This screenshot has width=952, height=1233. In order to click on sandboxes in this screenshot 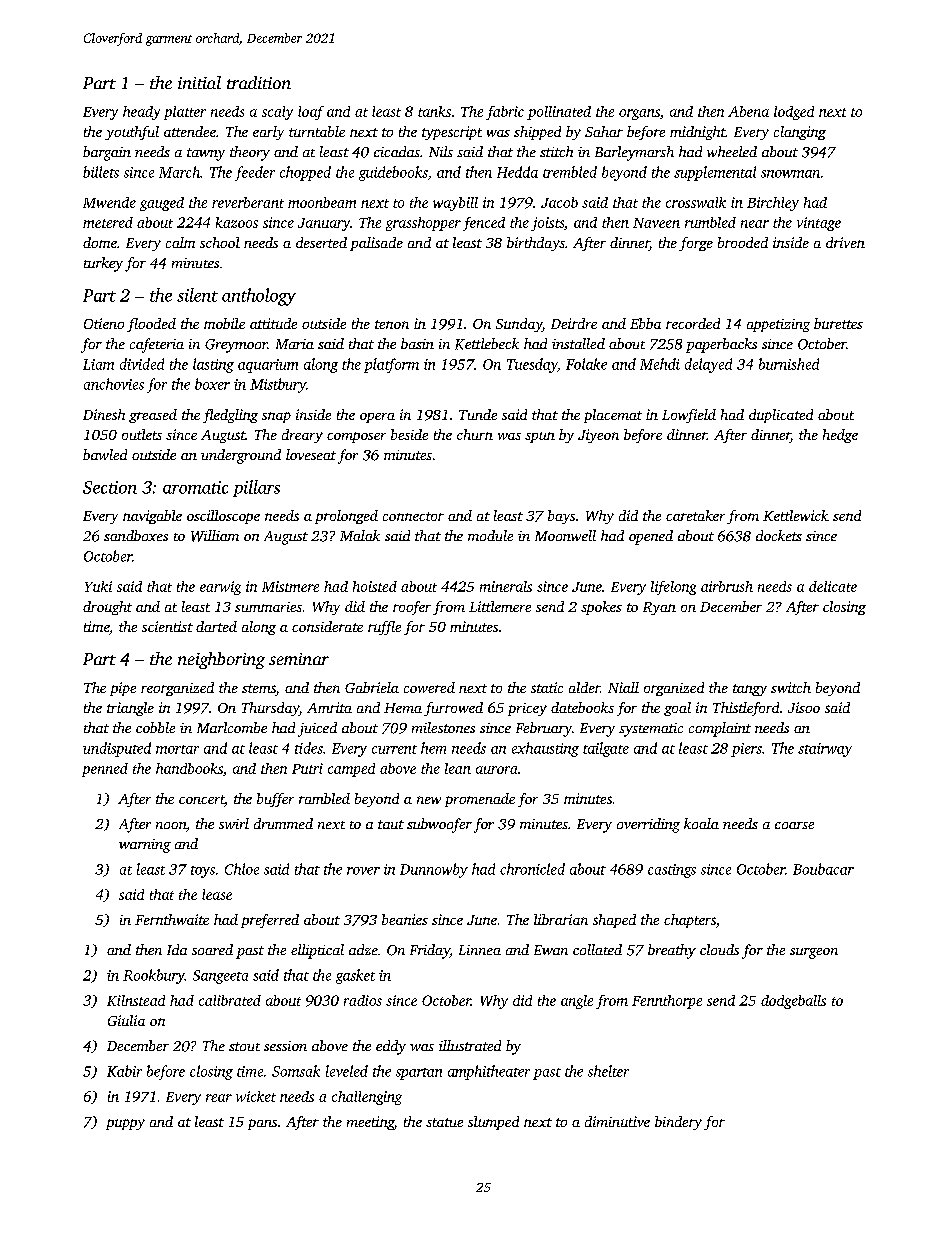, I will do `click(136, 535)`.
